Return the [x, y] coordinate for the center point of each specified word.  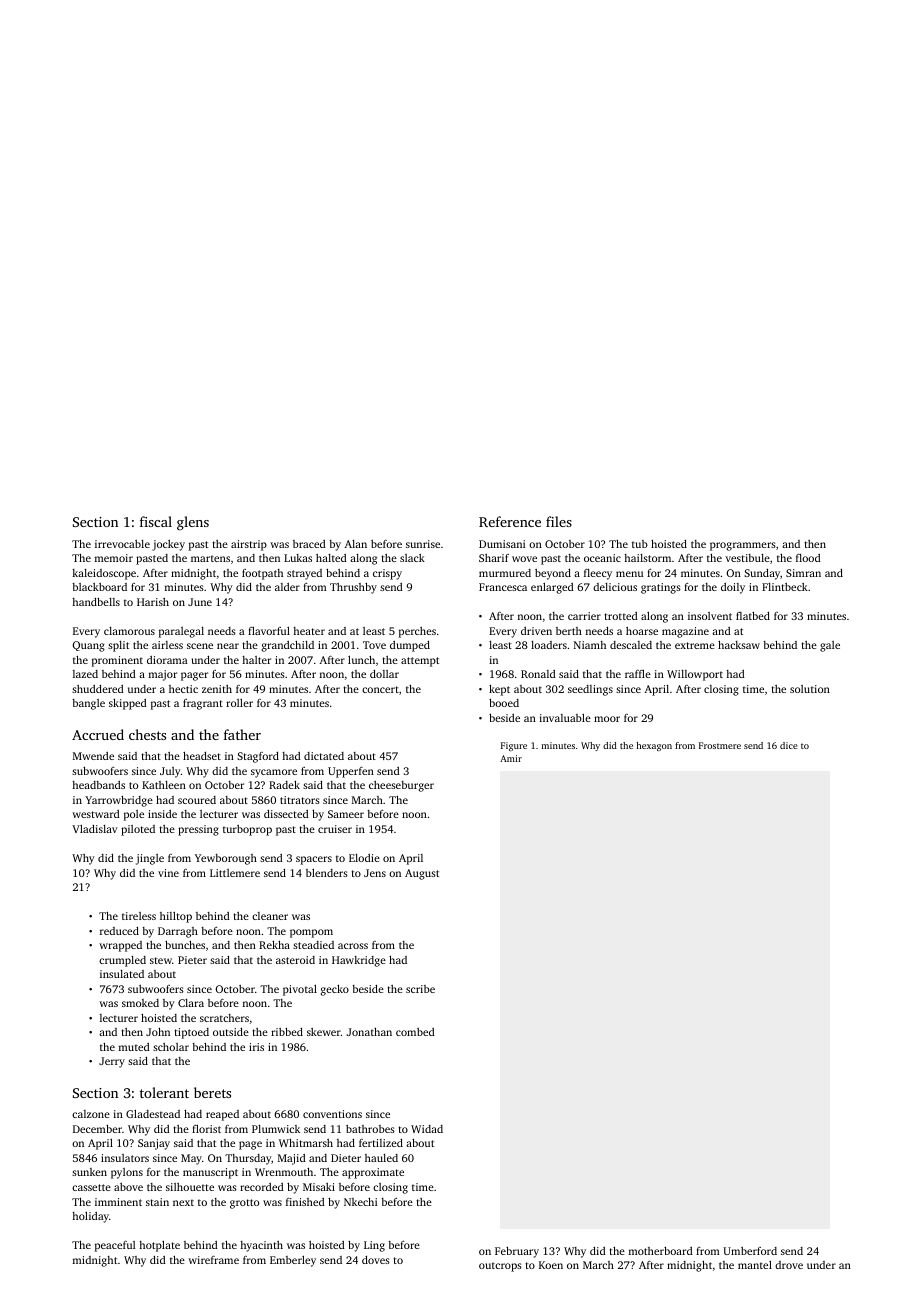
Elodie [364, 858]
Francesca [503, 587]
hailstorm [647, 558]
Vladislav [94, 829]
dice [789, 745]
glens [193, 523]
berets [212, 1092]
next [183, 1202]
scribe [420, 989]
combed [415, 1032]
